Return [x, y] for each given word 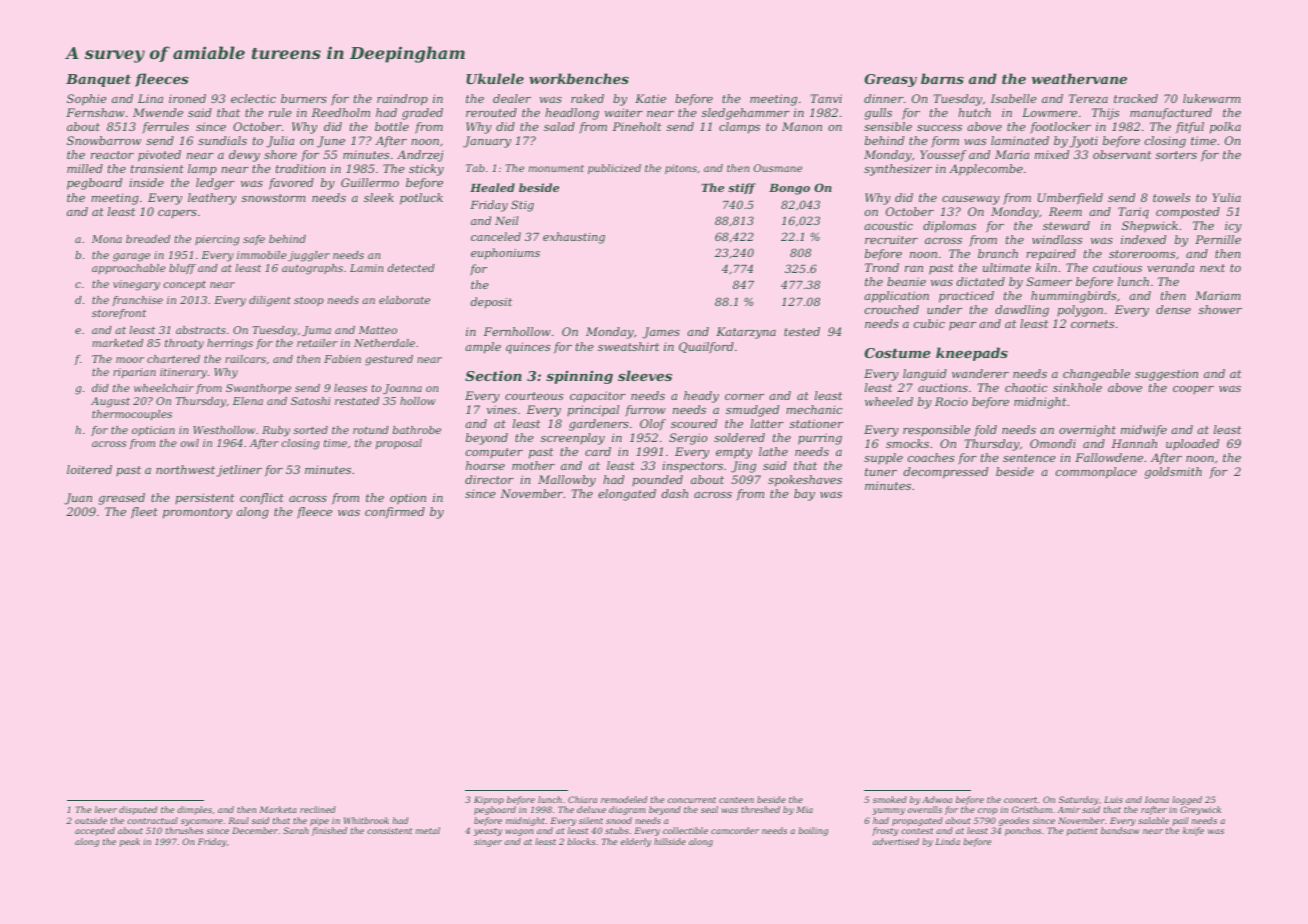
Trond [882, 267]
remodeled [624, 799]
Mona [107, 239]
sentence [1029, 458]
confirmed [395, 513]
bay [804, 495]
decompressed [946, 473]
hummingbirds [1073, 297]
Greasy [890, 80]
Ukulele [495, 78]
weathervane [1079, 78]
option [408, 499]
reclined [318, 809]
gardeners [599, 425]
